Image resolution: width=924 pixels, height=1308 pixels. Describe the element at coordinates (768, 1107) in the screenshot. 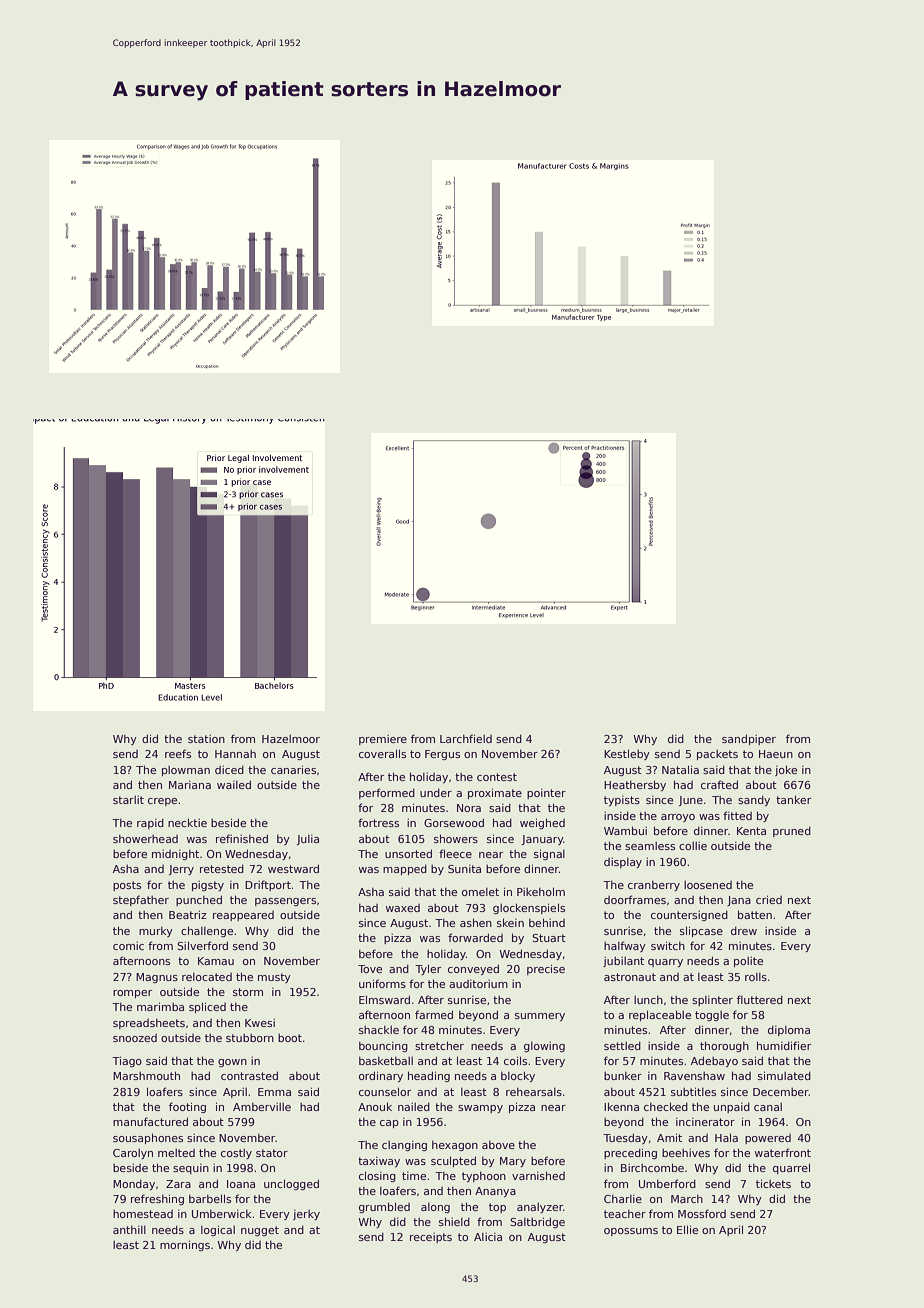

I see `canal` at that location.
